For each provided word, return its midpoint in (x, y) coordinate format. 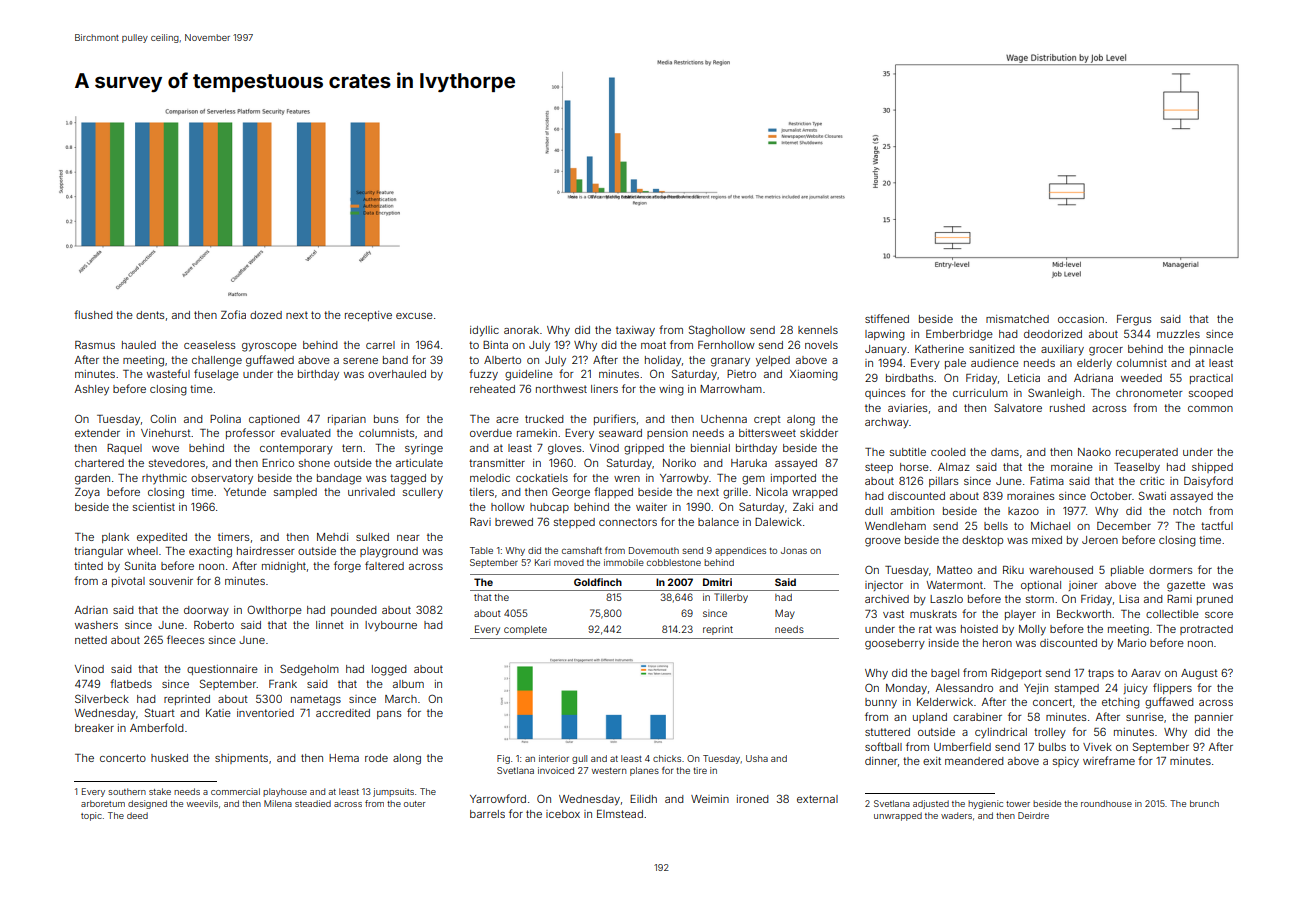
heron (997, 643)
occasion (1081, 319)
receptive (368, 316)
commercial (235, 791)
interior (554, 758)
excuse (414, 316)
